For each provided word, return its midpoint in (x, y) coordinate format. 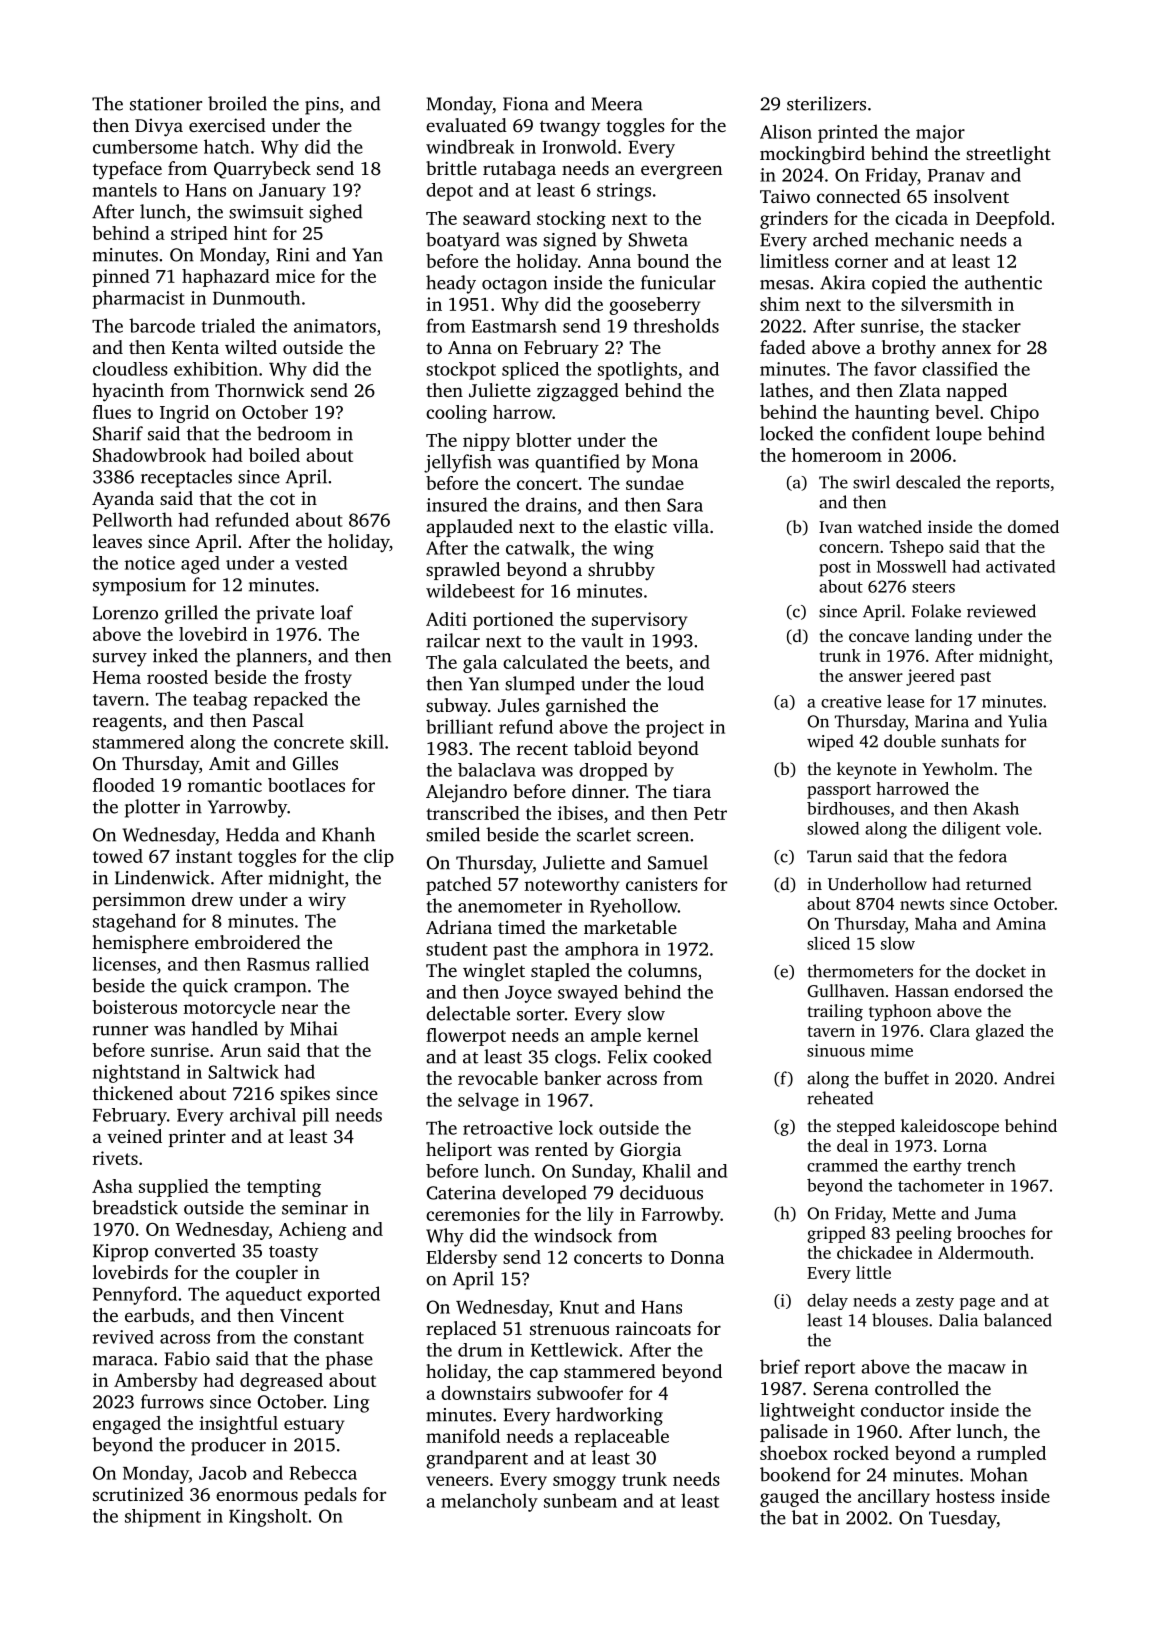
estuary (314, 1426)
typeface (127, 170)
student (457, 949)
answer (876, 677)
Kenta (195, 347)
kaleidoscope (950, 1127)
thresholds (676, 325)
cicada (921, 218)
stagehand (134, 922)
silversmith (946, 304)
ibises (580, 813)
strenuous (569, 1329)
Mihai (314, 1028)
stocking (571, 220)
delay (827, 1301)
